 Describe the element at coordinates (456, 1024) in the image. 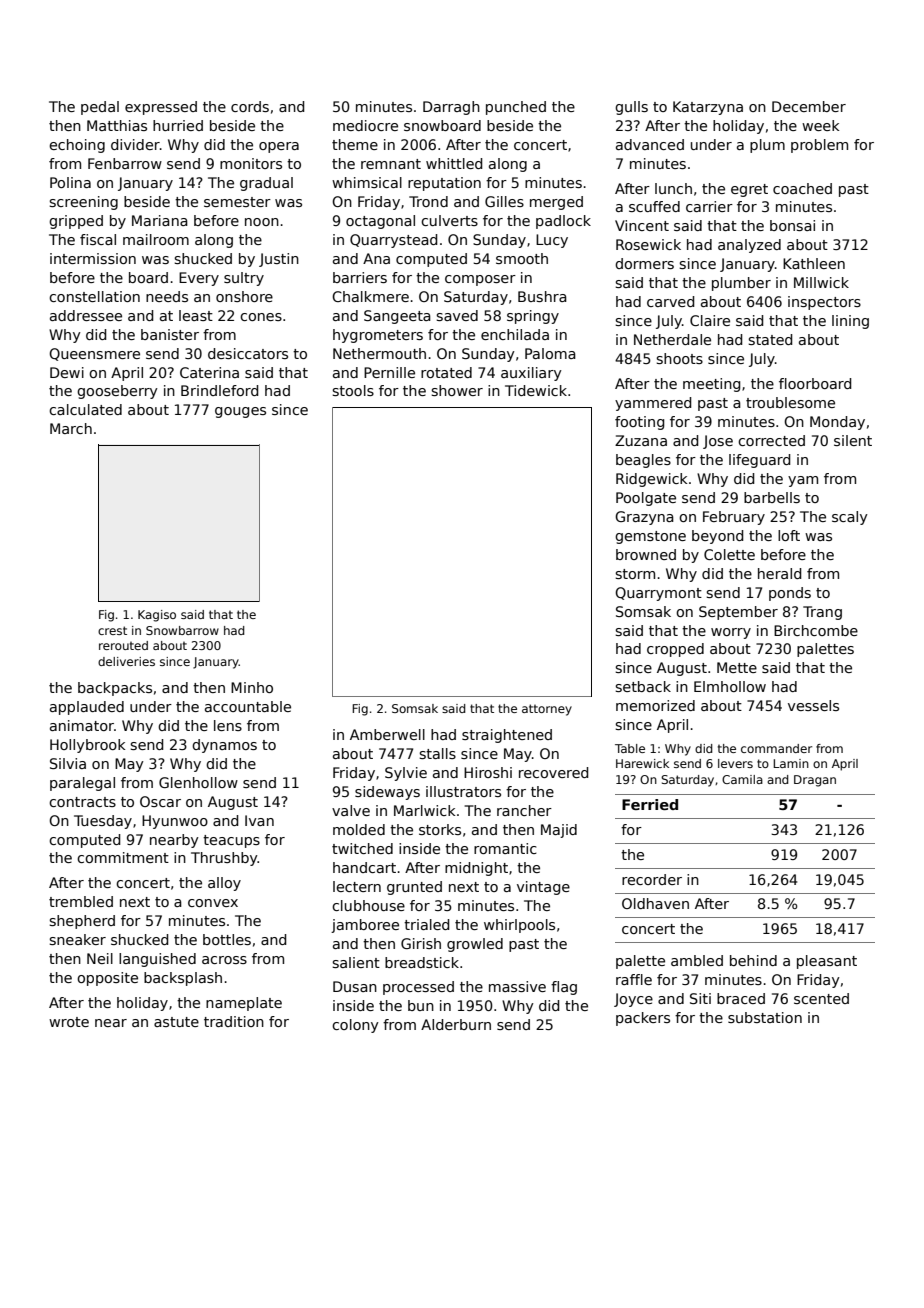

I see `Alderburn` at that location.
